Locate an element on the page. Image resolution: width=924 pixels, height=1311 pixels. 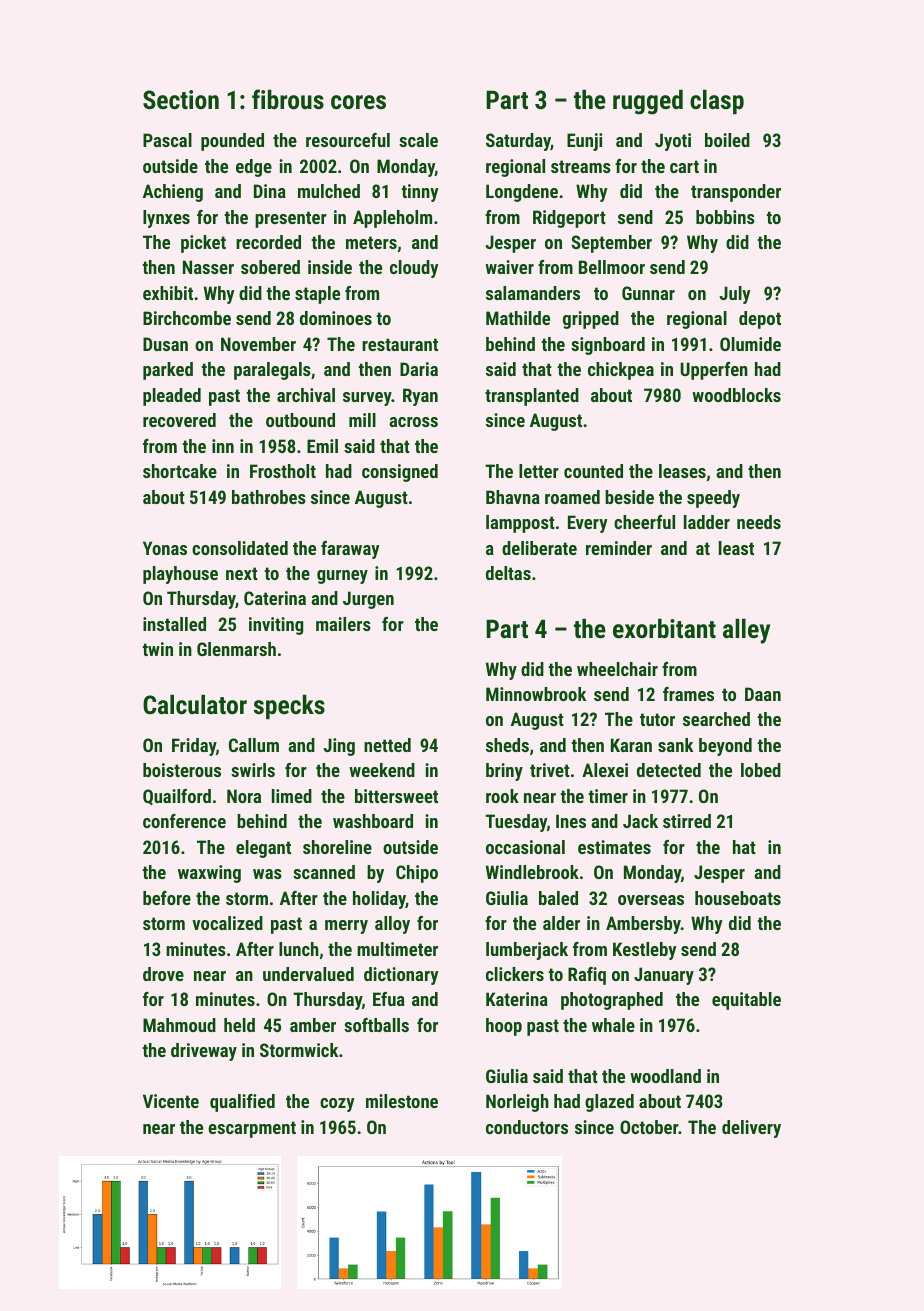
tinny is located at coordinates (420, 193).
